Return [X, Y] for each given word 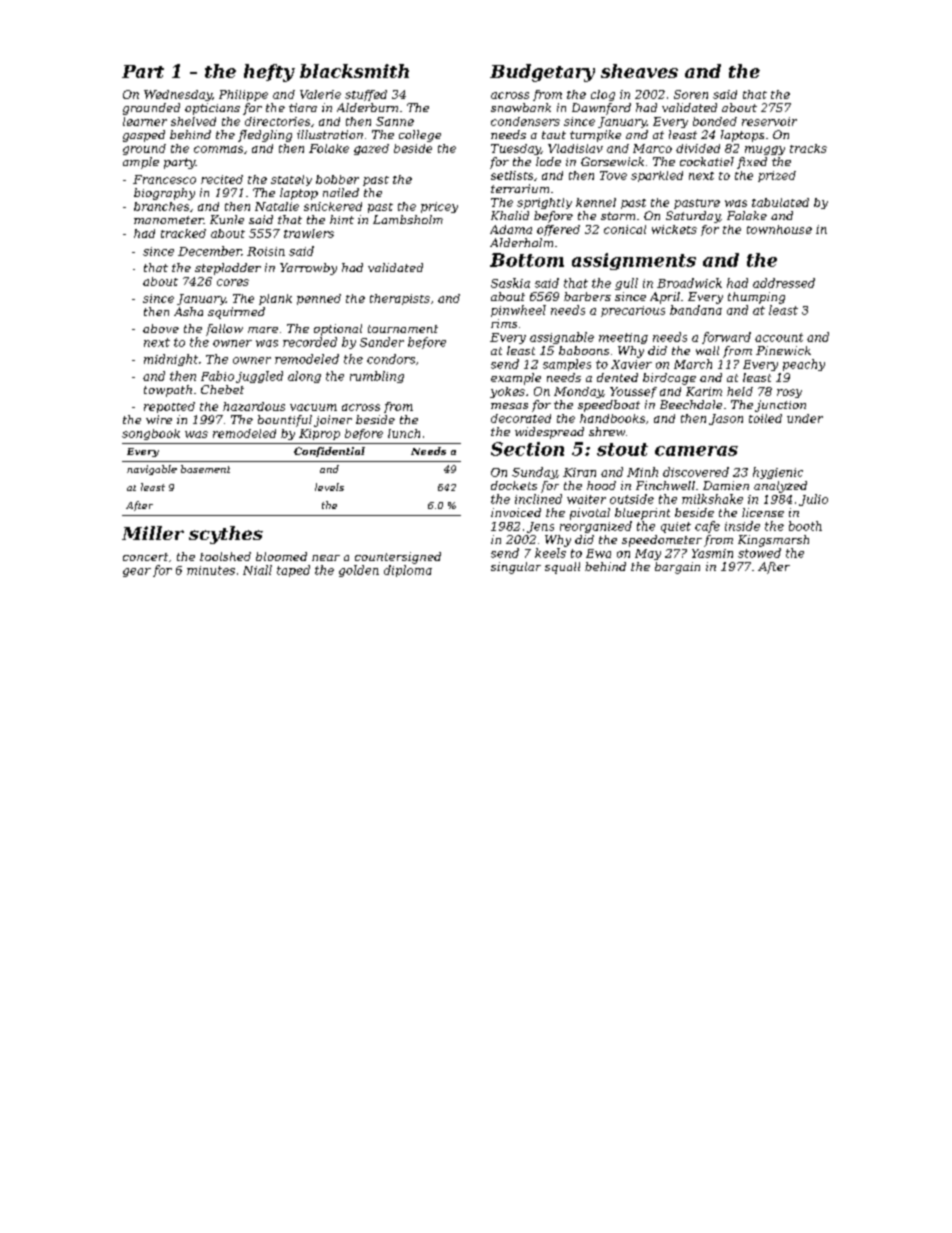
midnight [171, 360]
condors [391, 359]
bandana [696, 310]
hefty [269, 73]
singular [516, 568]
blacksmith [354, 71]
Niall [257, 570]
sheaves [639, 71]
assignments [634, 261]
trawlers [309, 233]
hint [342, 219]
